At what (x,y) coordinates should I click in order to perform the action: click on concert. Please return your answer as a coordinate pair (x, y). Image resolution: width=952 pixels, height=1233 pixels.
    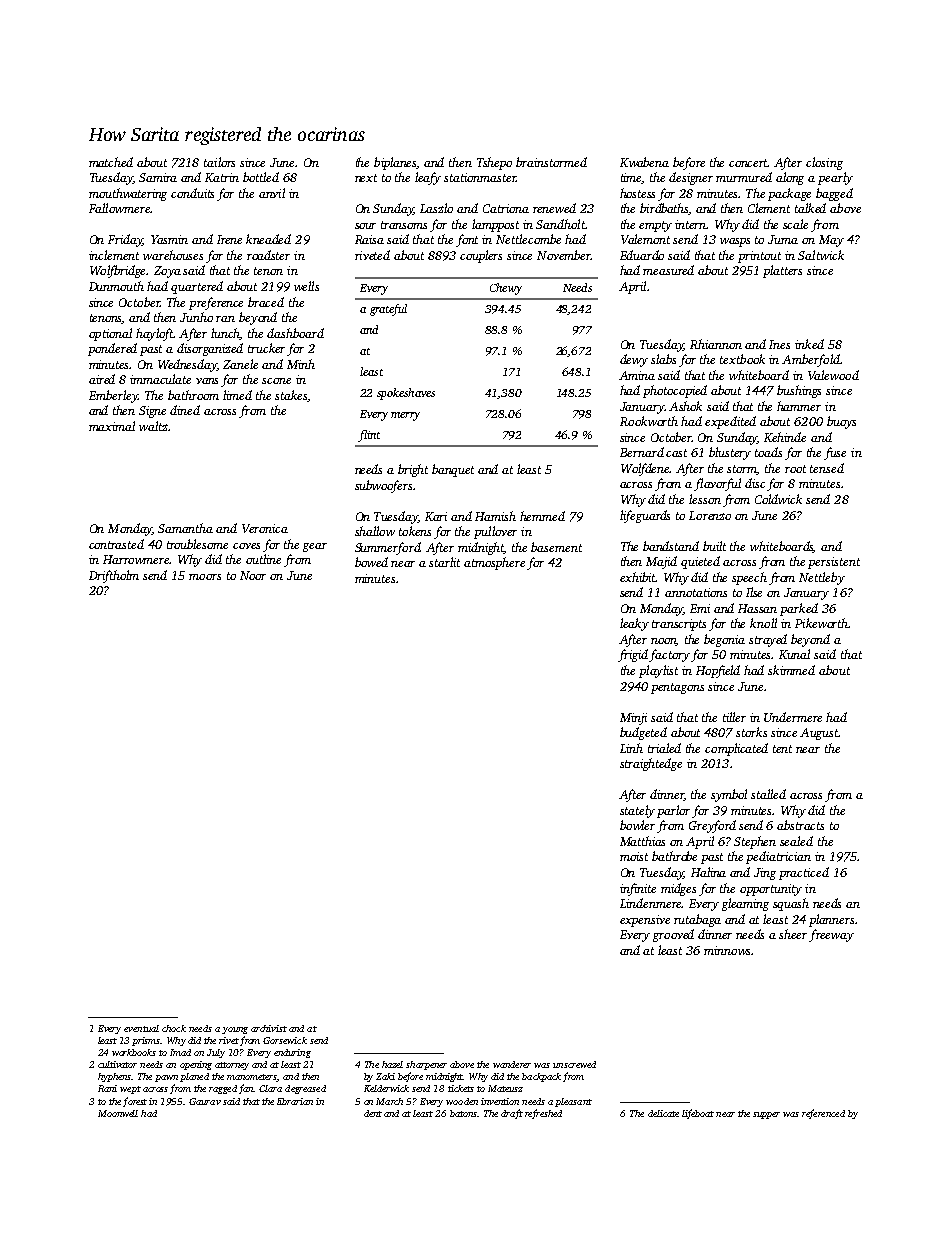
    Looking at the image, I should click on (749, 163).
